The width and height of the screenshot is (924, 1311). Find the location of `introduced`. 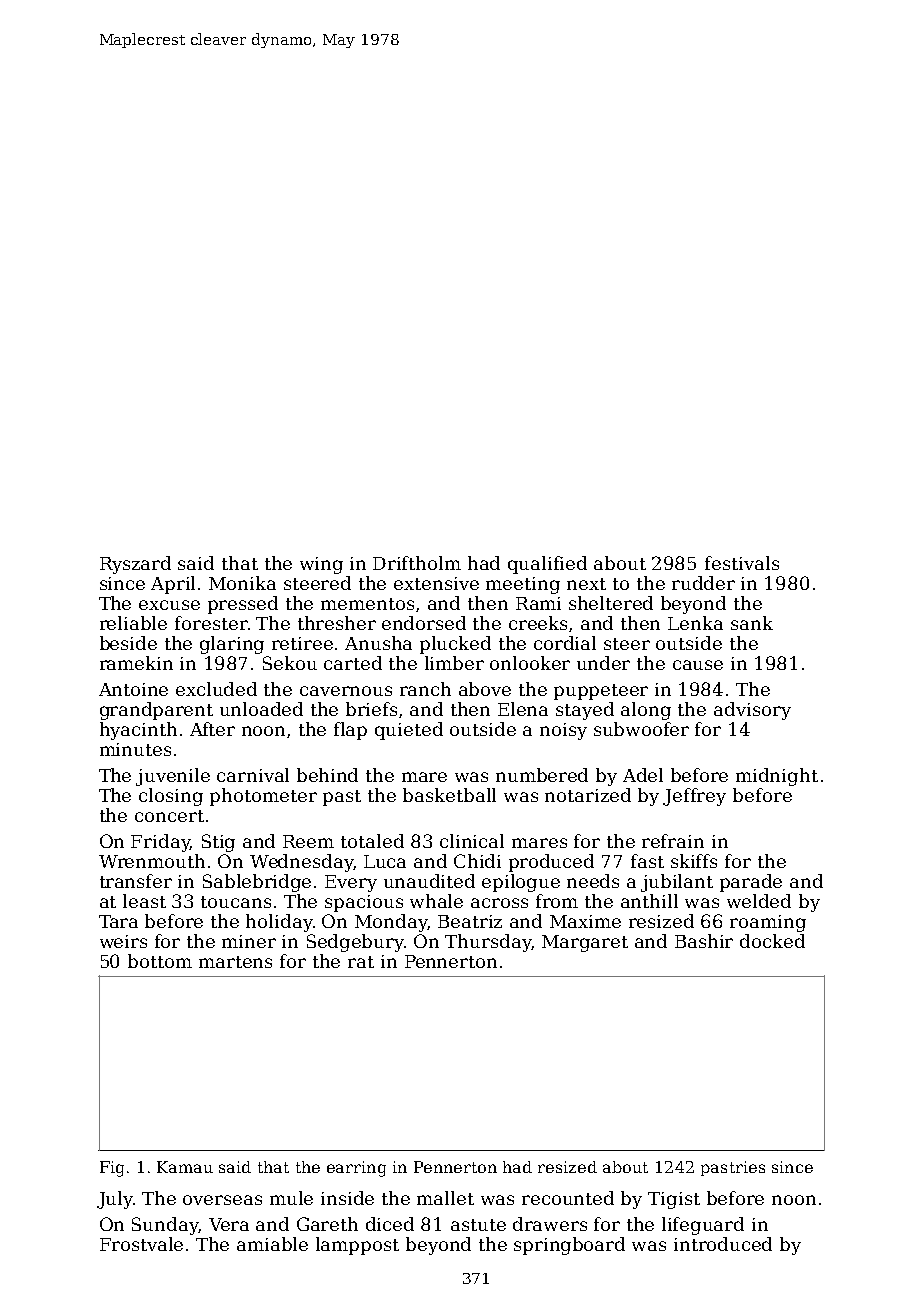

introduced is located at coordinates (723, 1244).
